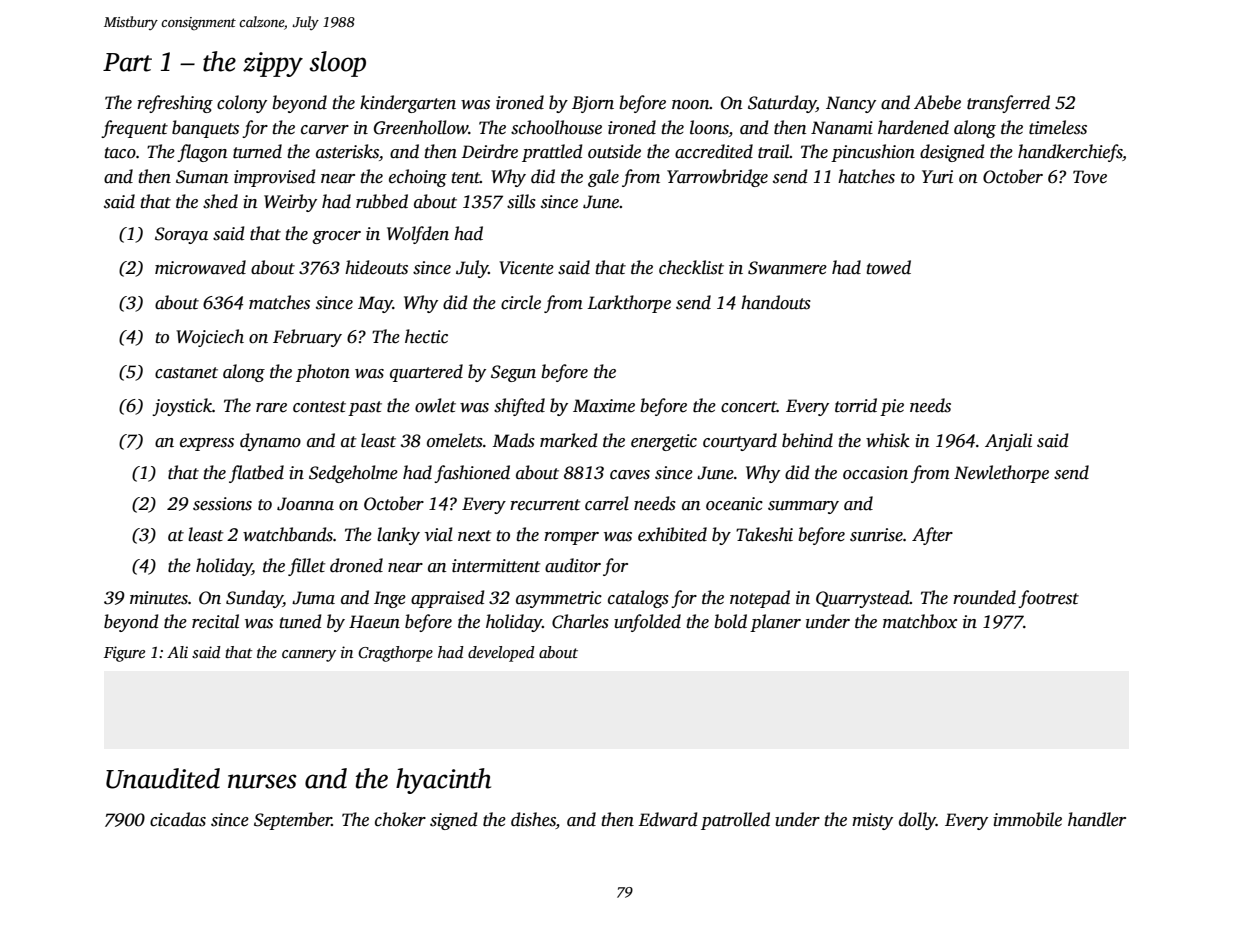 Image resolution: width=1233 pixels, height=952 pixels. What do you see at coordinates (178, 819) in the page?
I see `cicadas` at bounding box center [178, 819].
